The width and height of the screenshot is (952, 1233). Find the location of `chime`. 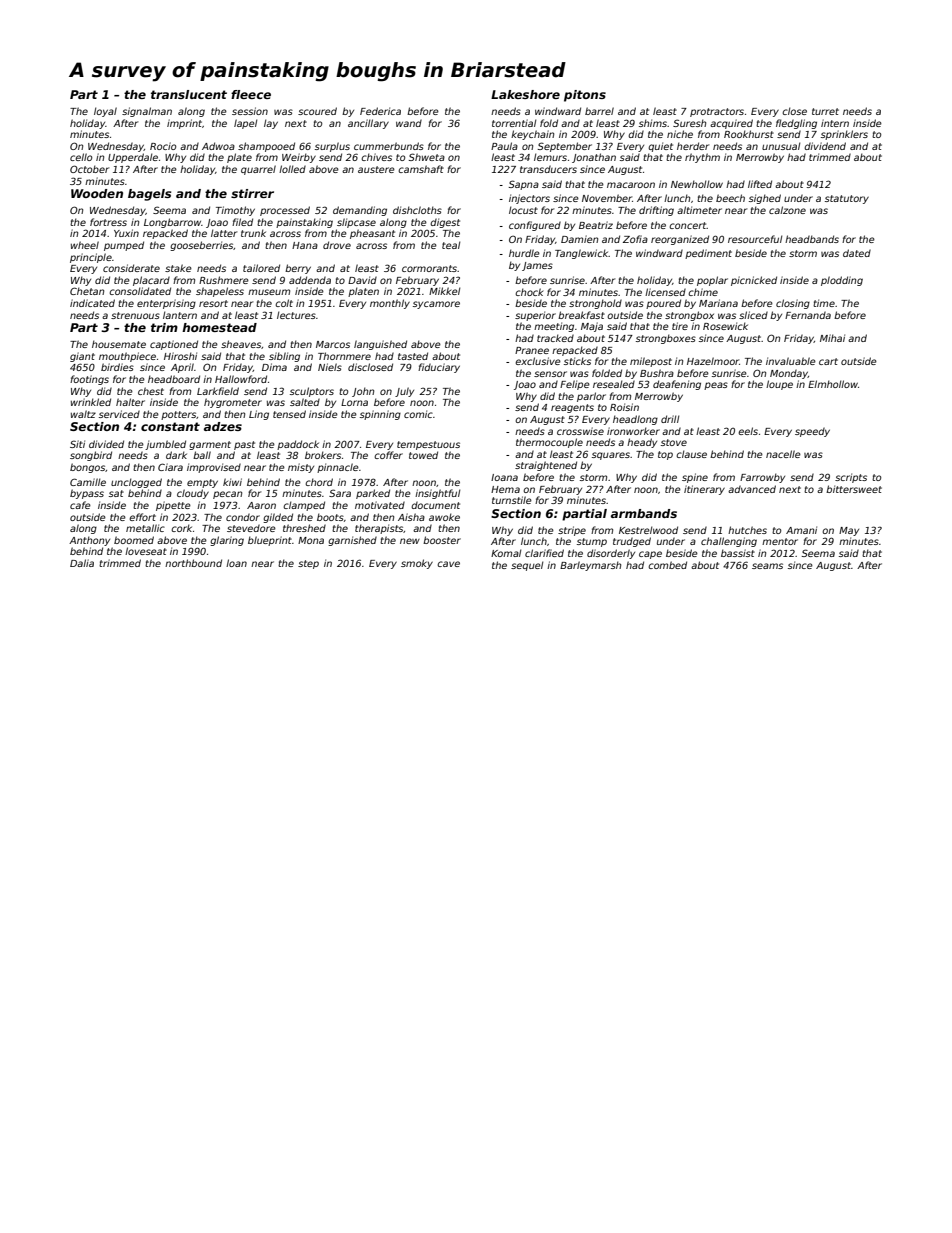

chime is located at coordinates (703, 292).
